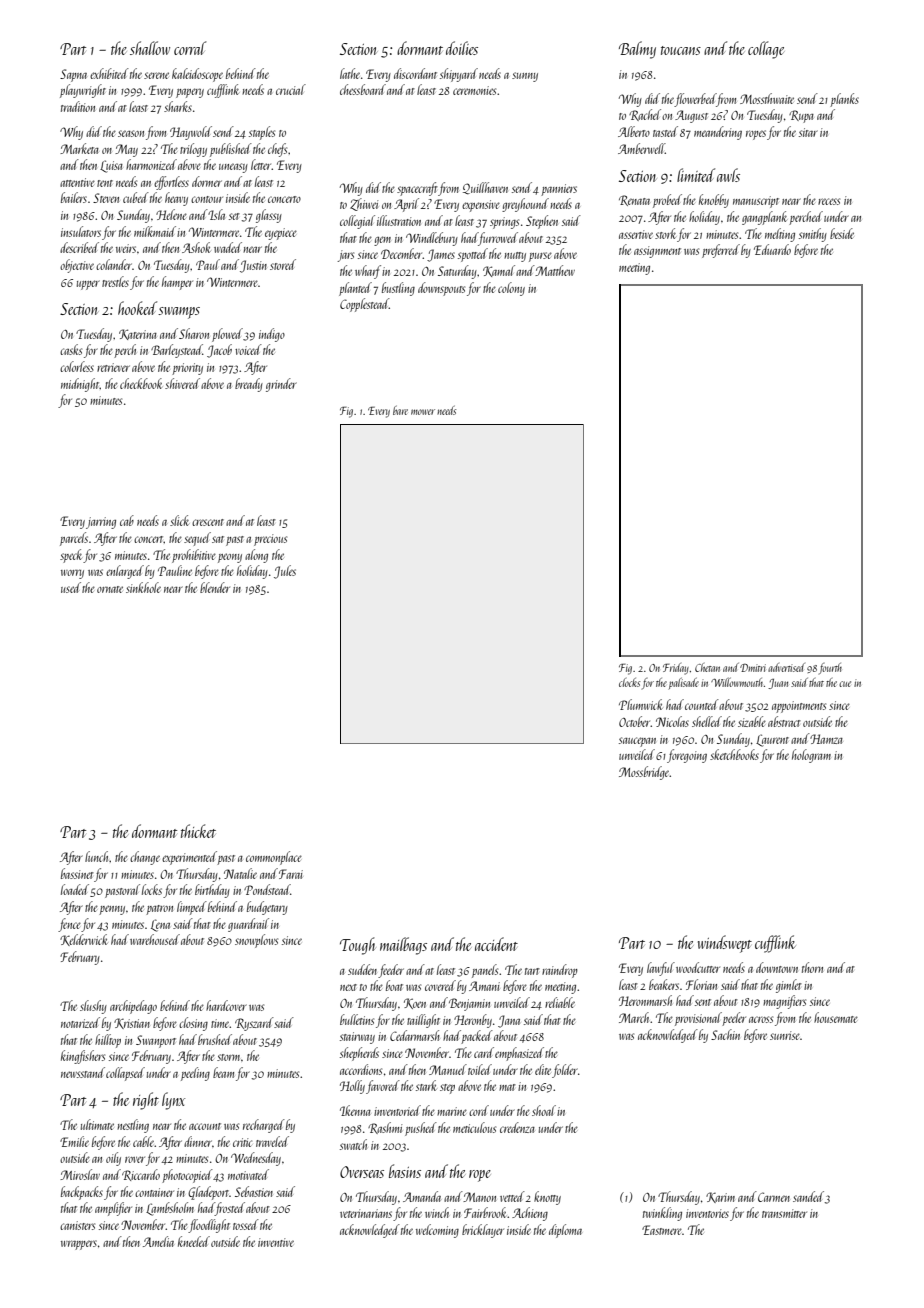 Image resolution: width=924 pixels, height=1308 pixels. I want to click on thorn, so click(812, 967).
